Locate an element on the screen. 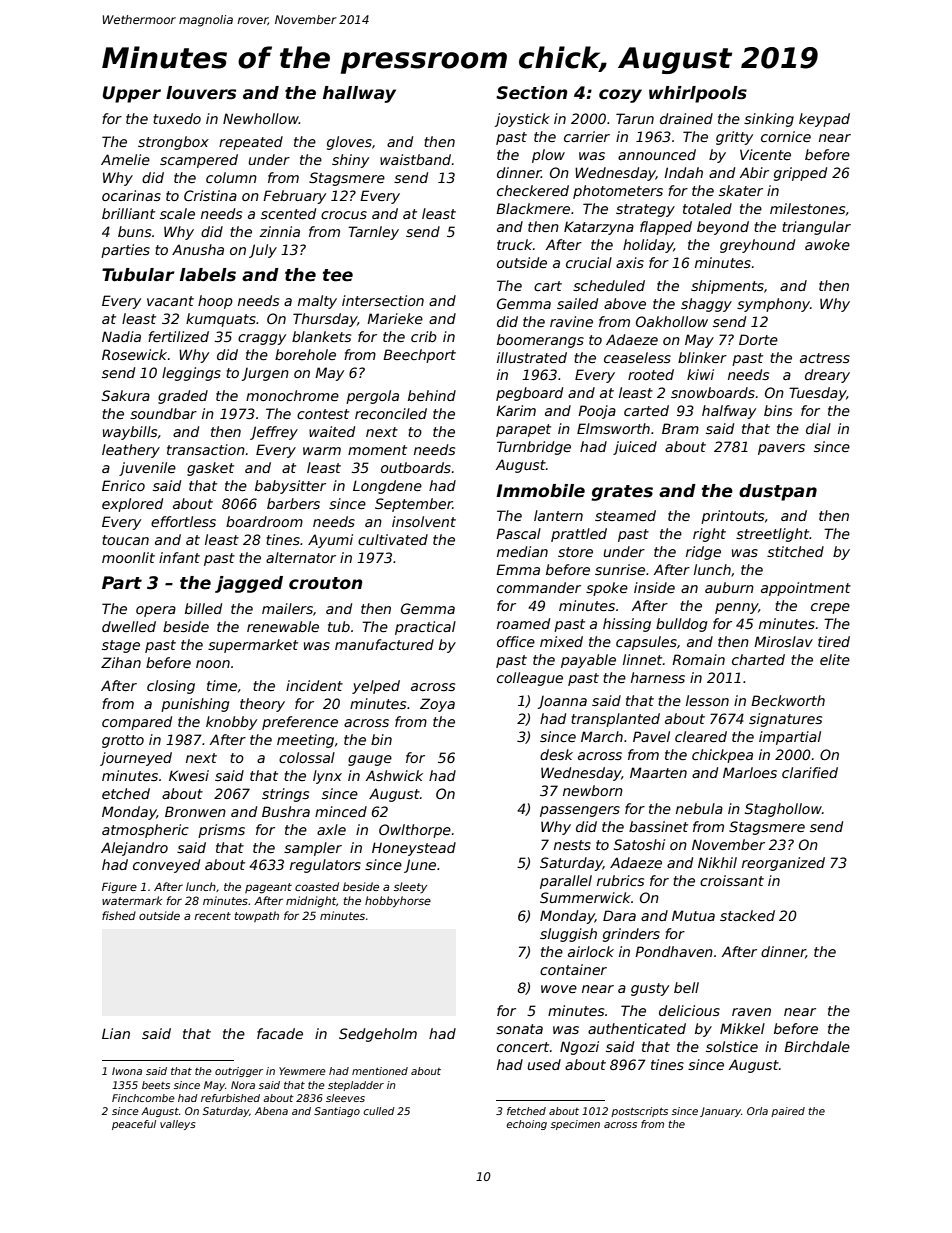  commander is located at coordinates (539, 587).
